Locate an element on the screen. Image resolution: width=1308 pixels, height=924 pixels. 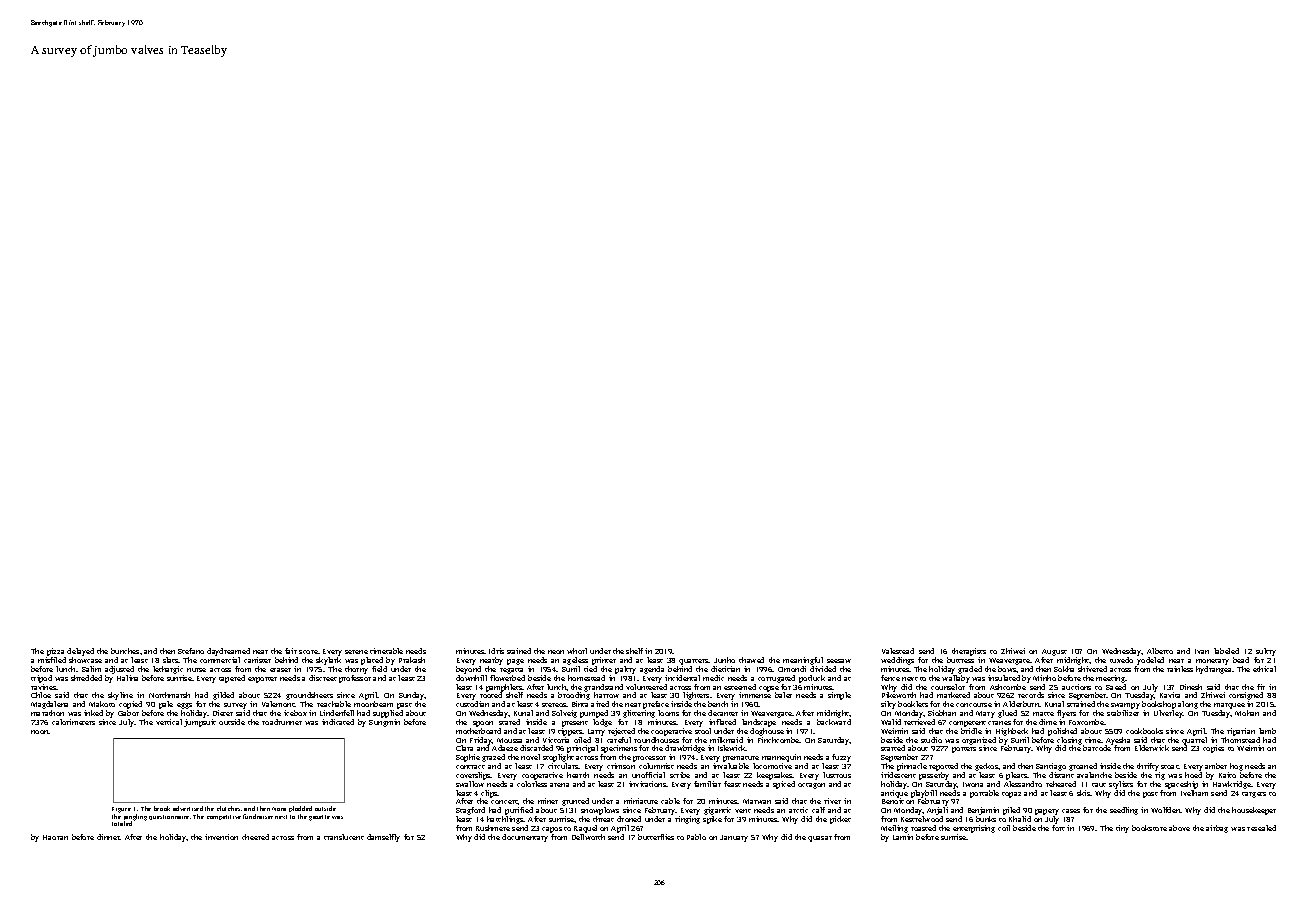
Stagford is located at coordinates (470, 811).
